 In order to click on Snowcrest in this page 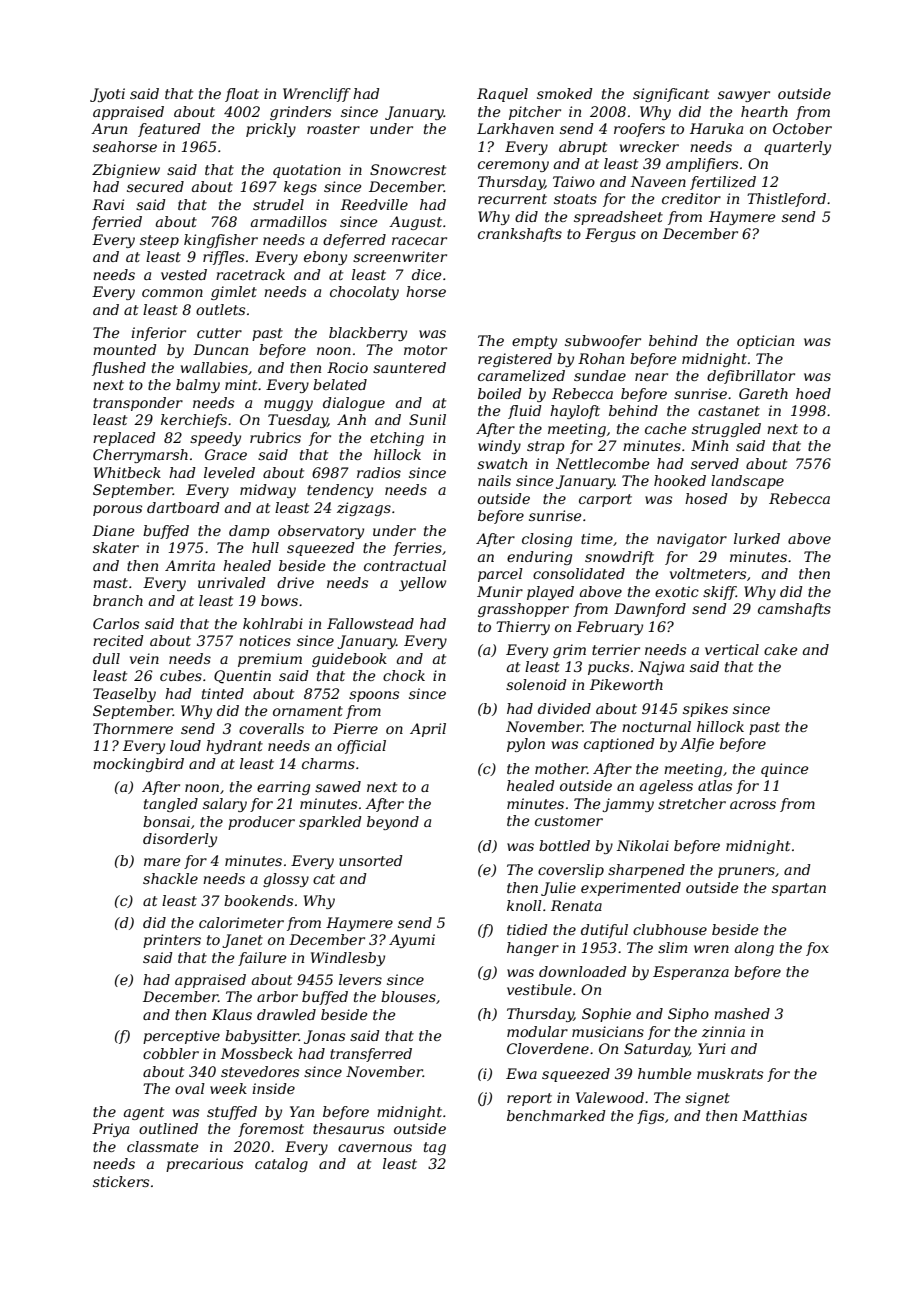, I will do `click(408, 169)`.
